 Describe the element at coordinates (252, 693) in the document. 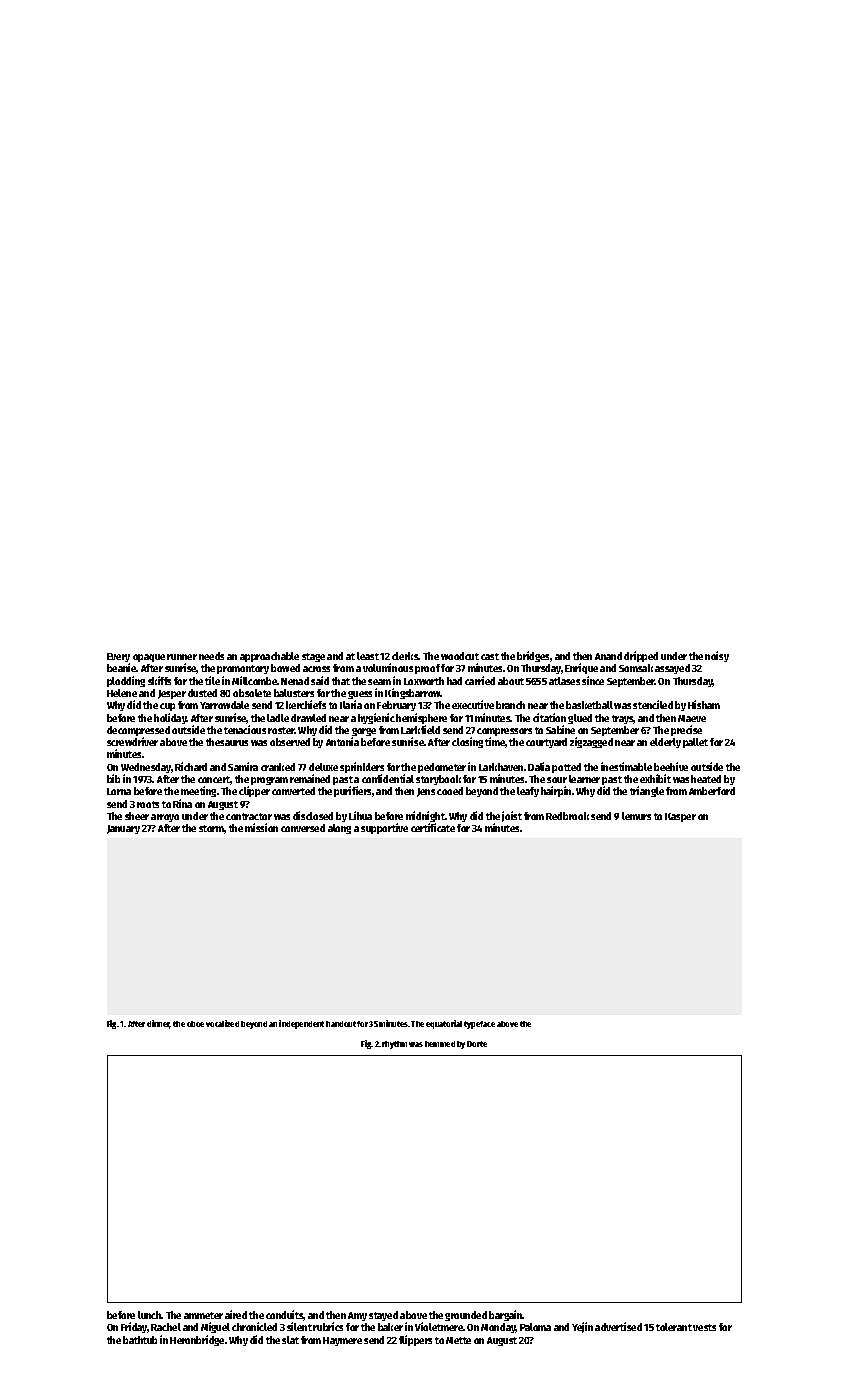

I see `obsolete` at that location.
